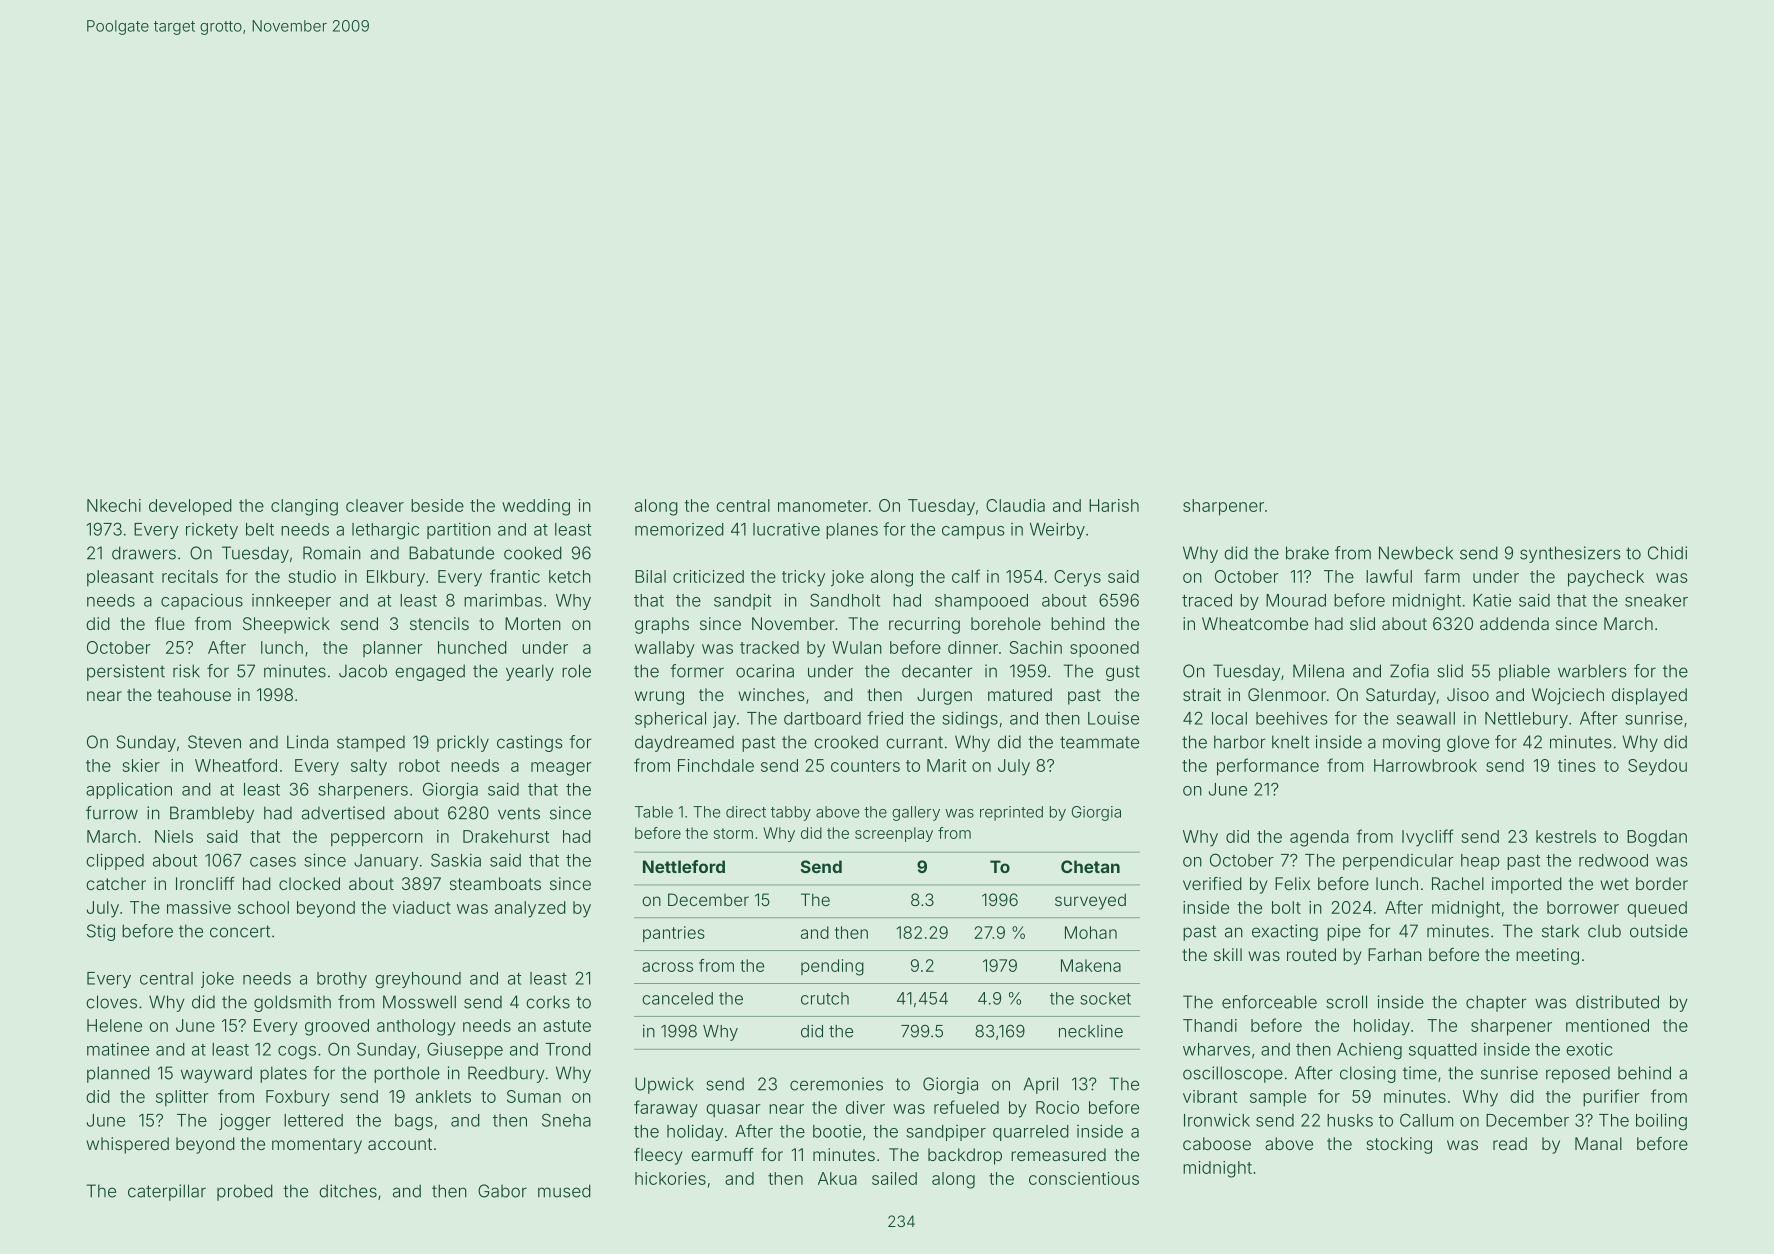 This screenshot has height=1254, width=1774. Describe the element at coordinates (654, 812) in the screenshot. I see `Table` at that location.
